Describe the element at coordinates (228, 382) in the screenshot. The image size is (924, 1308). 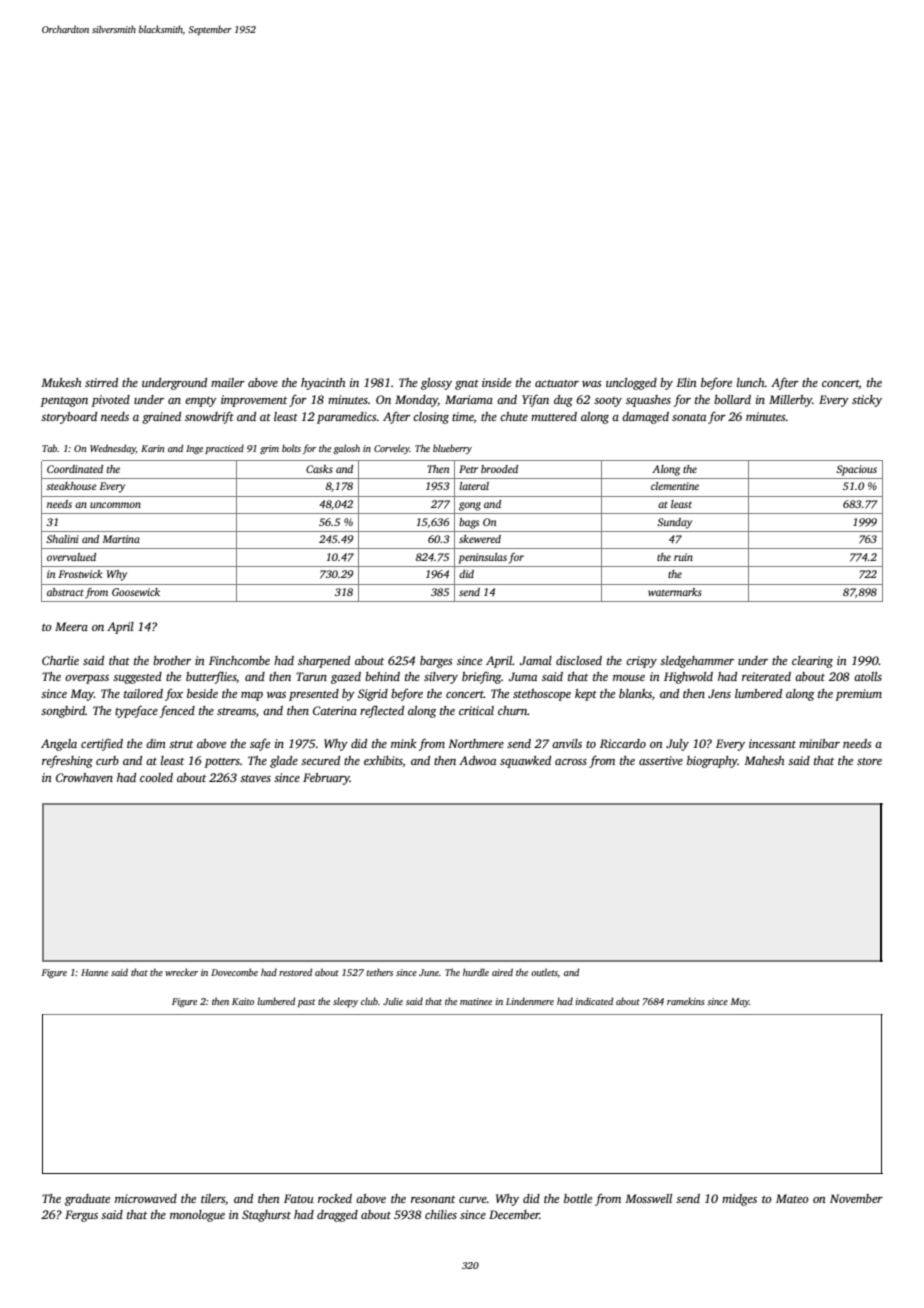
I see `mailer` at that location.
